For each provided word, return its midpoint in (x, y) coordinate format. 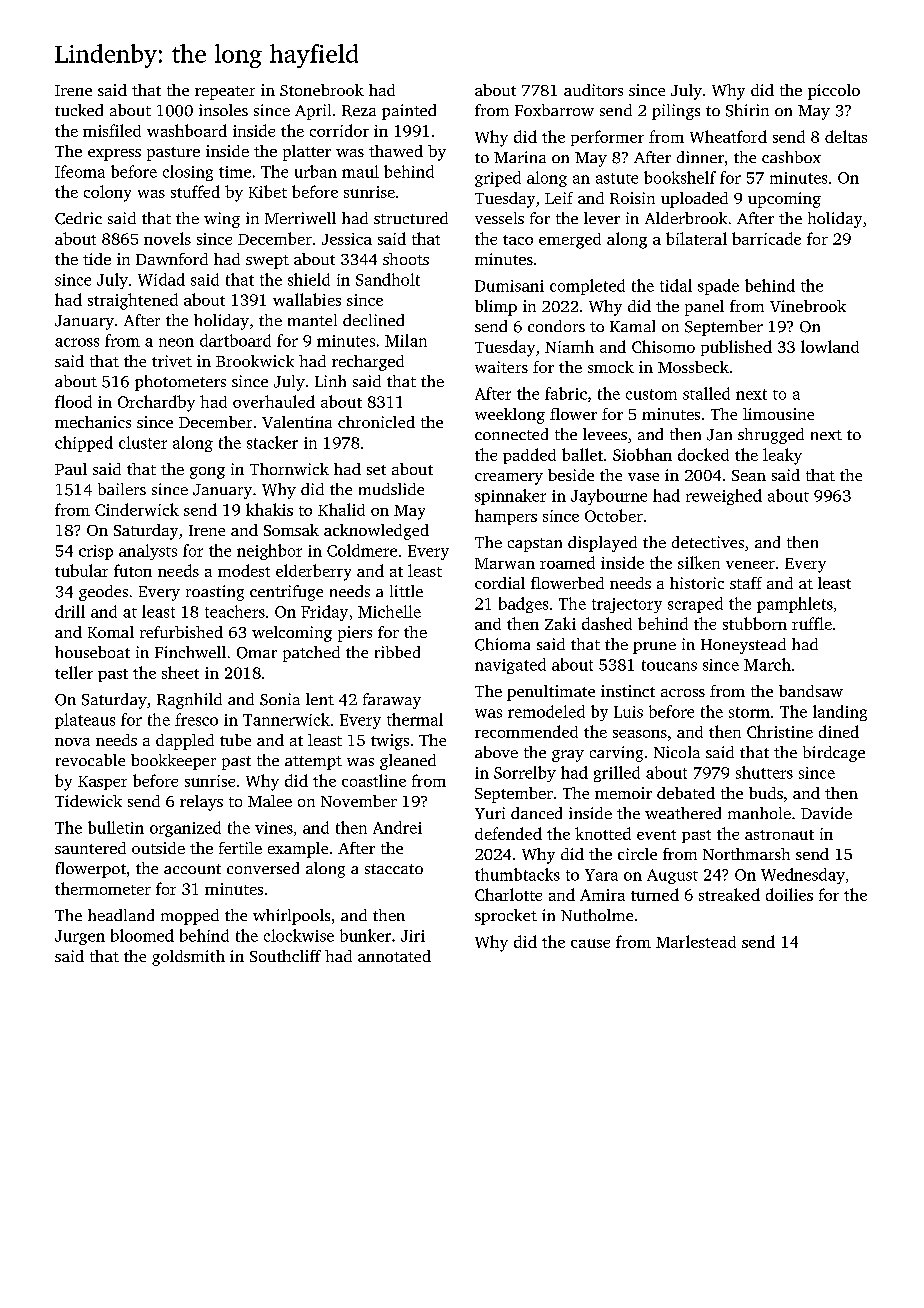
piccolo (834, 92)
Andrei (397, 827)
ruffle (812, 623)
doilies (789, 894)
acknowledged (376, 532)
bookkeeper (173, 762)
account (192, 869)
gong (207, 473)
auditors (593, 90)
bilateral (696, 238)
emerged (570, 241)
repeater (225, 93)
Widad (161, 279)
